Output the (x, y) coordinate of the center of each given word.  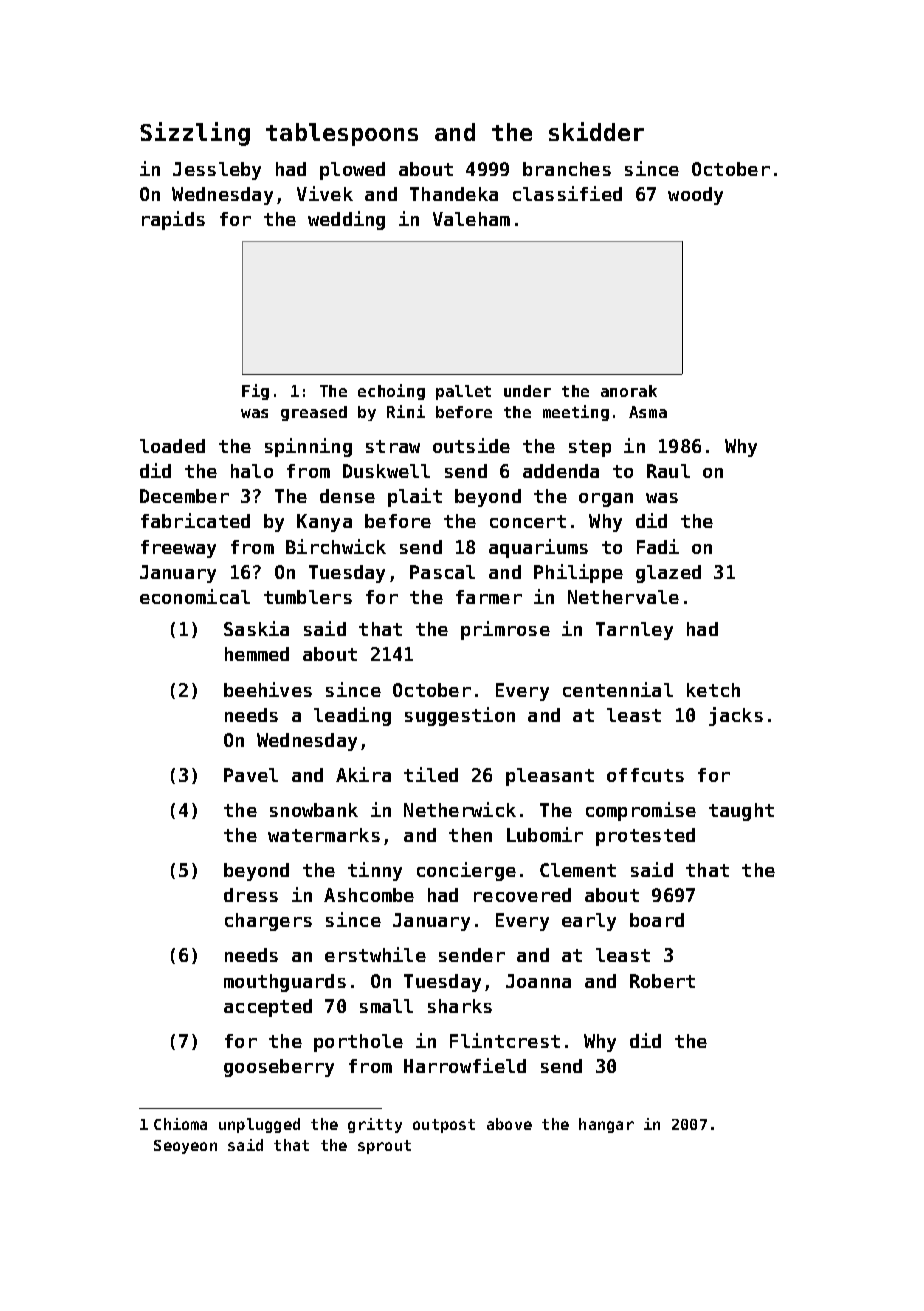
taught (741, 812)
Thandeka (454, 194)
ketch (713, 690)
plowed (352, 171)
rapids (173, 220)
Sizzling (195, 134)
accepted (268, 1008)
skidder (596, 131)
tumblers (308, 597)
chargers (268, 922)
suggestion (460, 716)
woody (695, 196)
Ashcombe (369, 895)
